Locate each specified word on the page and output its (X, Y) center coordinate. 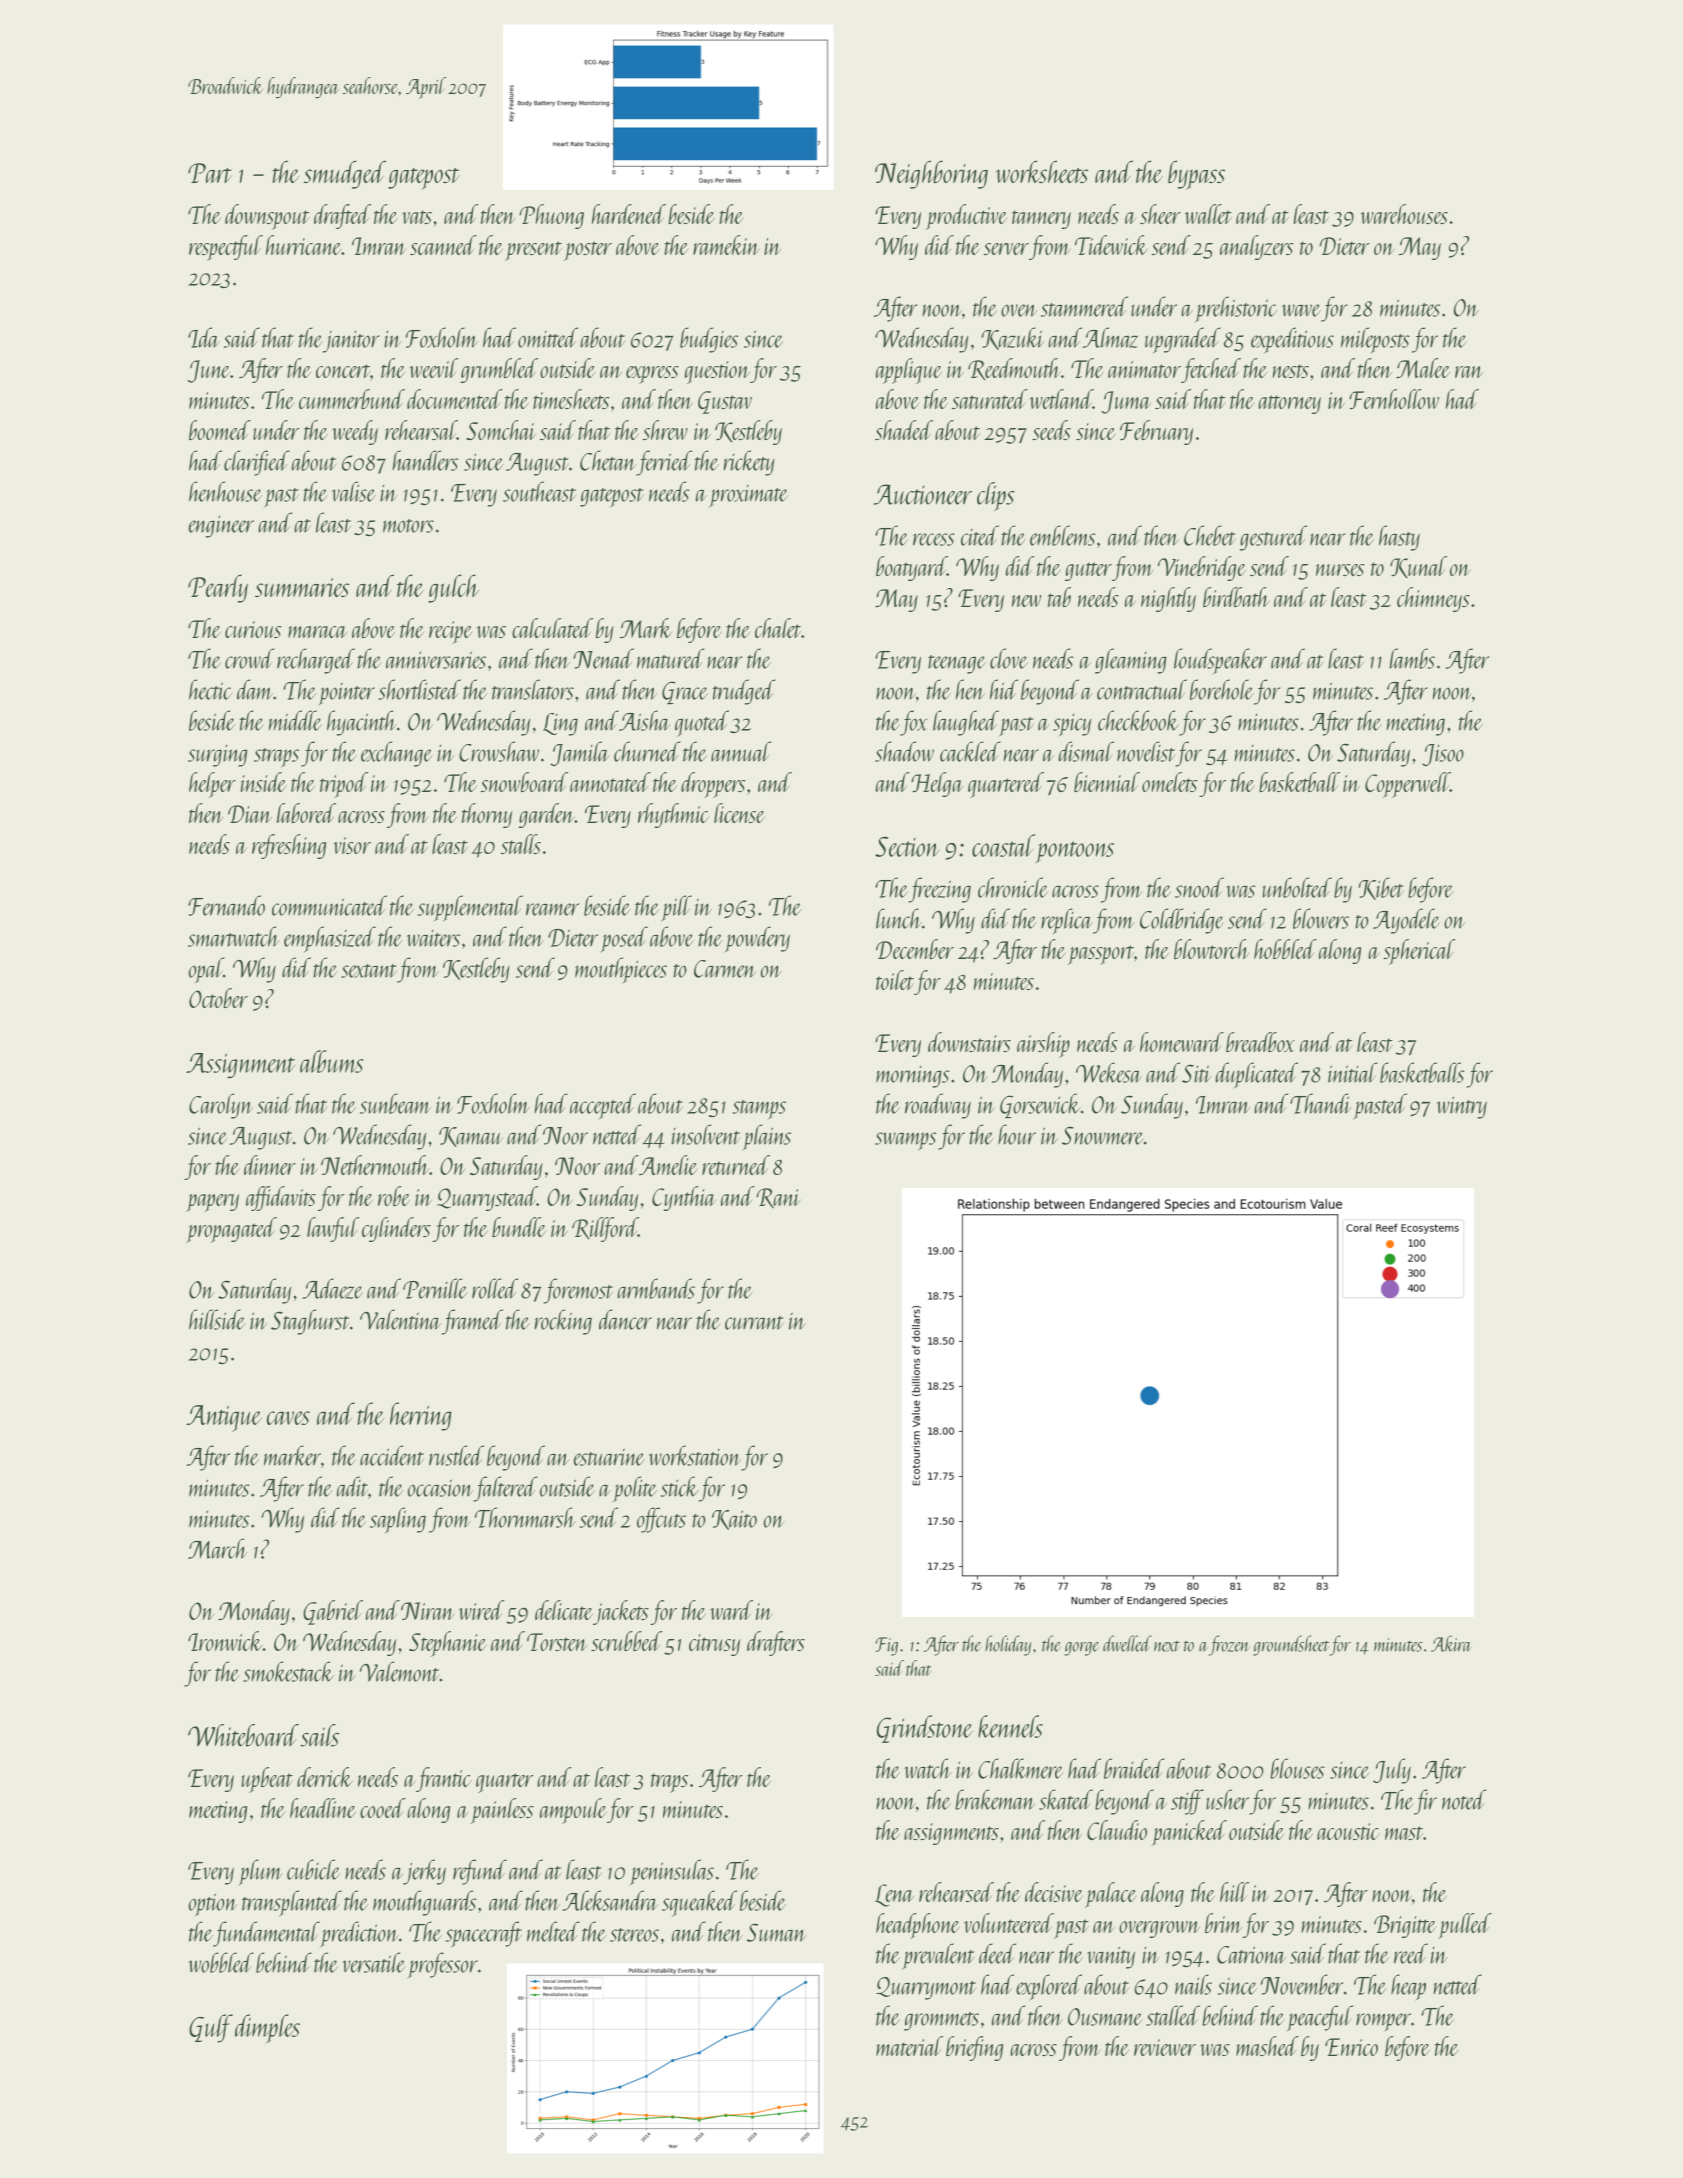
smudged (345, 174)
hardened (629, 214)
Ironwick (225, 1641)
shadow (904, 751)
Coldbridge (1182, 921)
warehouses (1404, 214)
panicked (1189, 1833)
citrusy (714, 1645)
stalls (521, 844)
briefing (974, 2048)
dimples (267, 2028)
